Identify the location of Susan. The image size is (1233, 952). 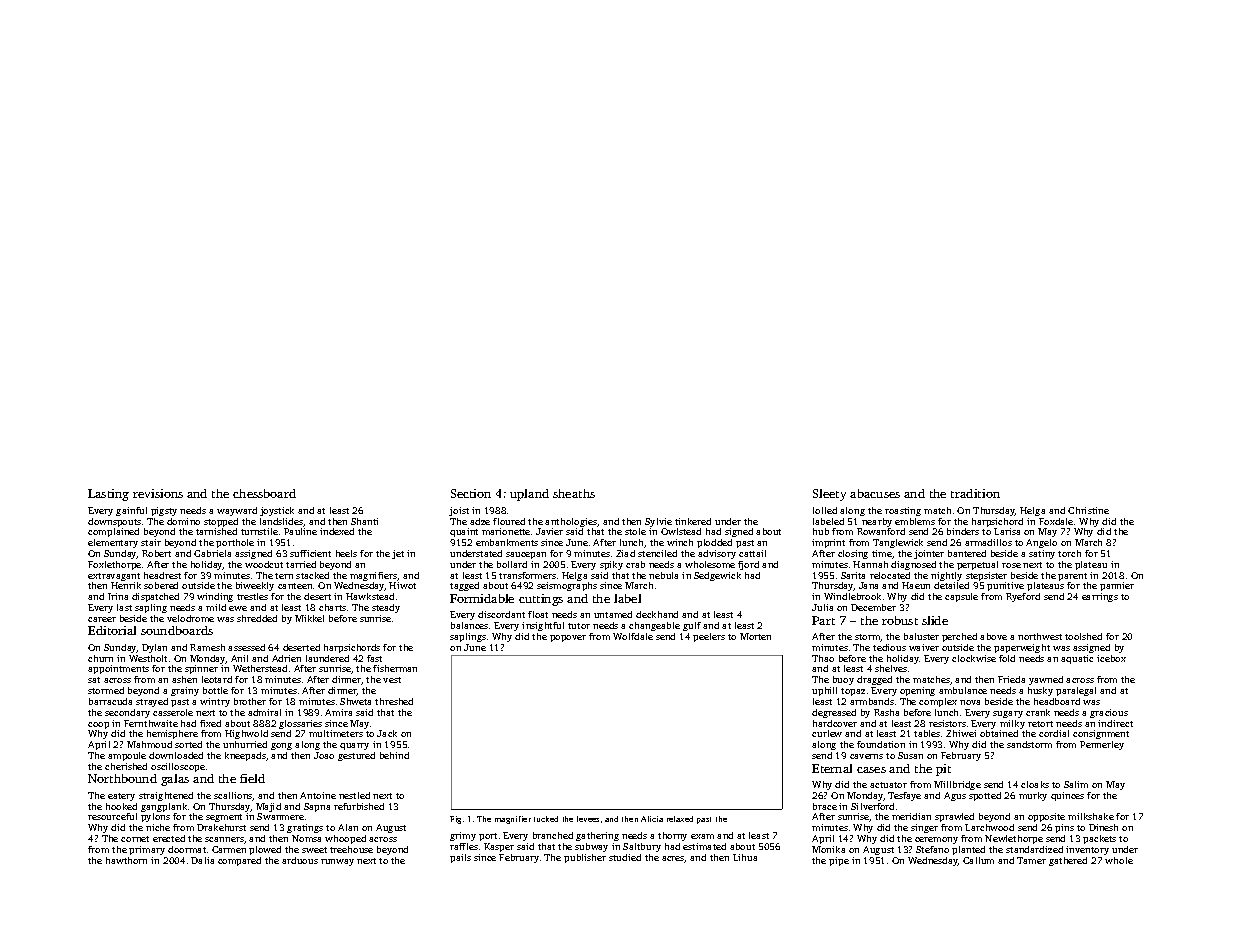
(910, 755).
